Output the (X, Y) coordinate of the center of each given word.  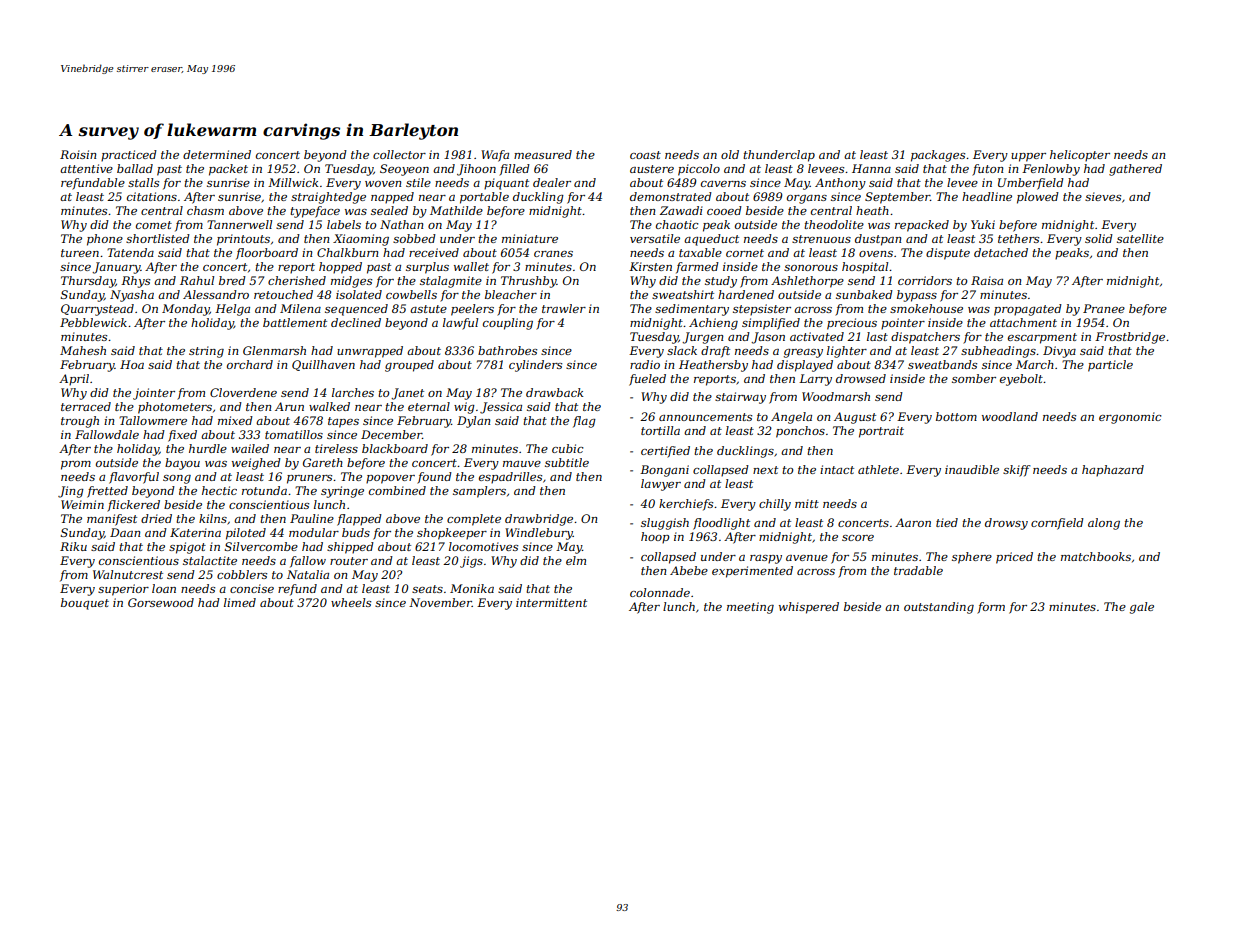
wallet (471, 266)
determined (217, 154)
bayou (182, 464)
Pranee (1104, 308)
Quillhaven (323, 365)
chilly (775, 505)
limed (240, 602)
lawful (460, 324)
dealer (552, 182)
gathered (1135, 170)
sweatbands (942, 364)
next (765, 470)
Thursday (88, 282)
